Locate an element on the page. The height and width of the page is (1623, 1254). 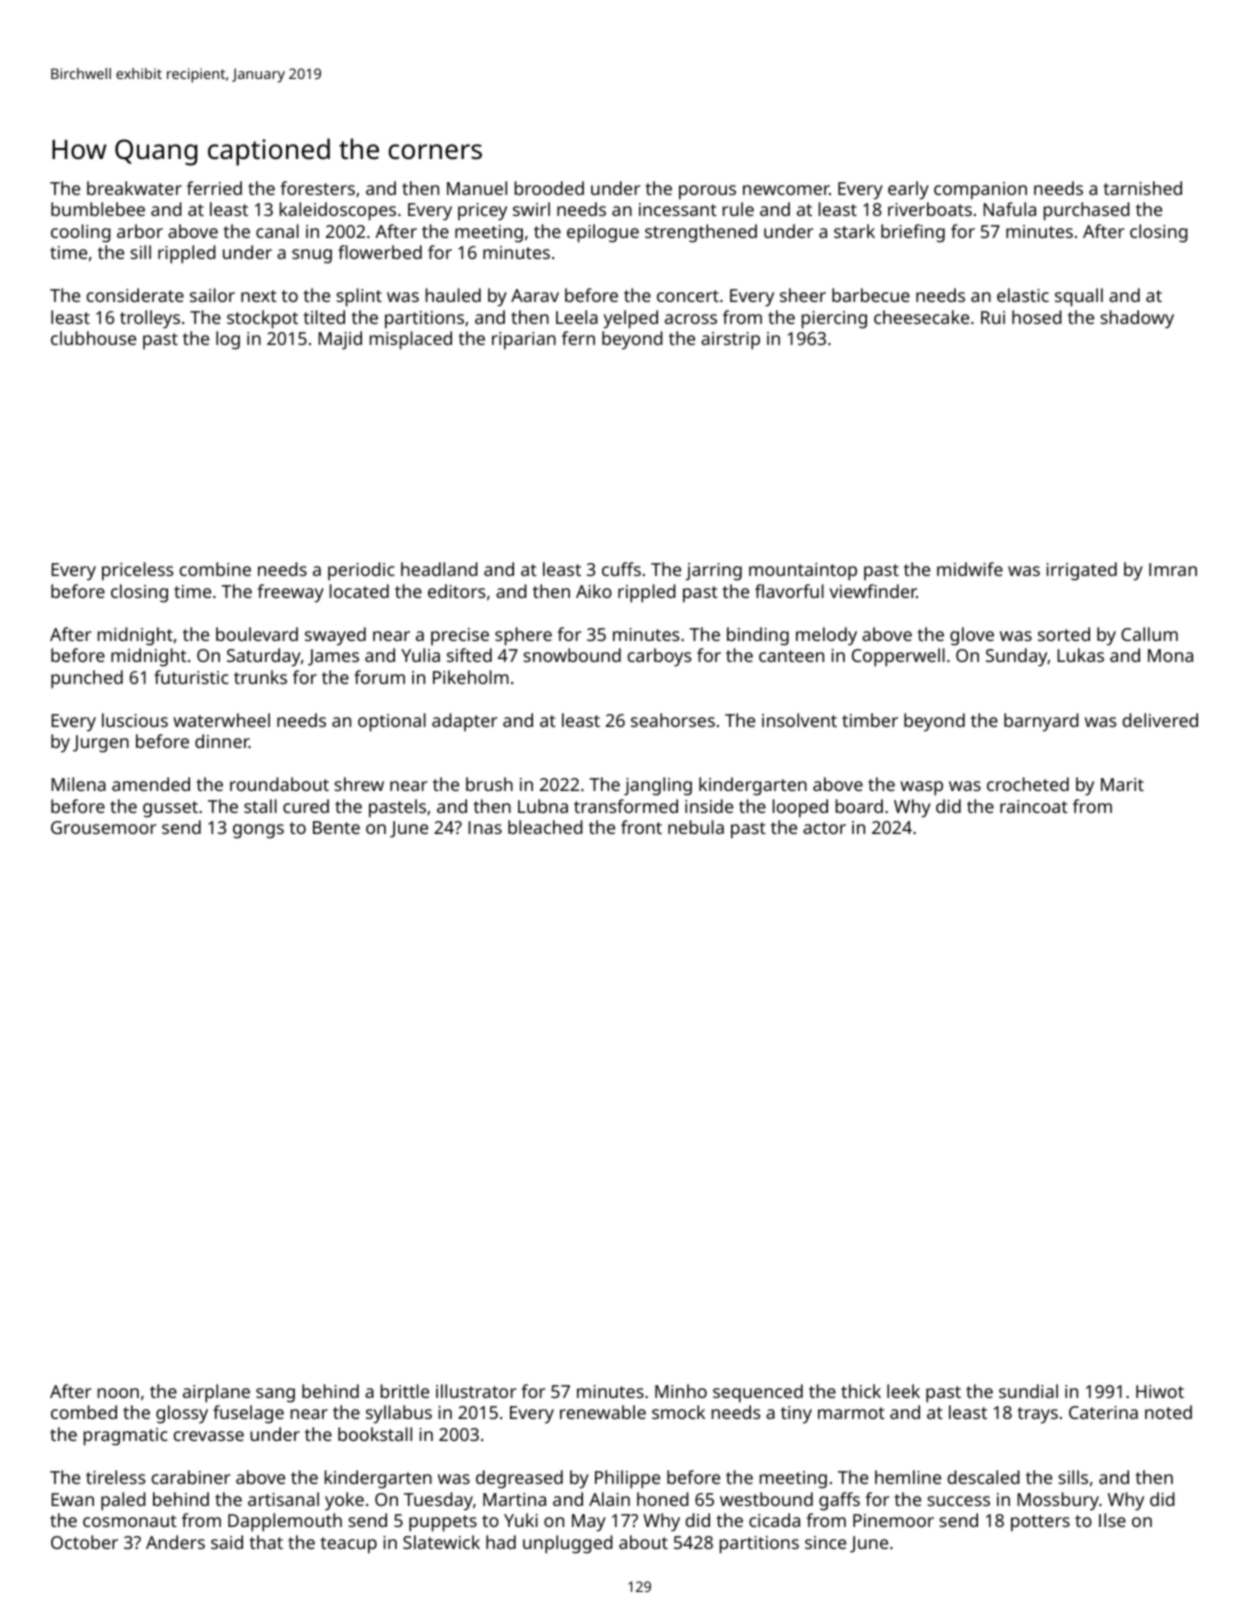
actor is located at coordinates (824, 828).
